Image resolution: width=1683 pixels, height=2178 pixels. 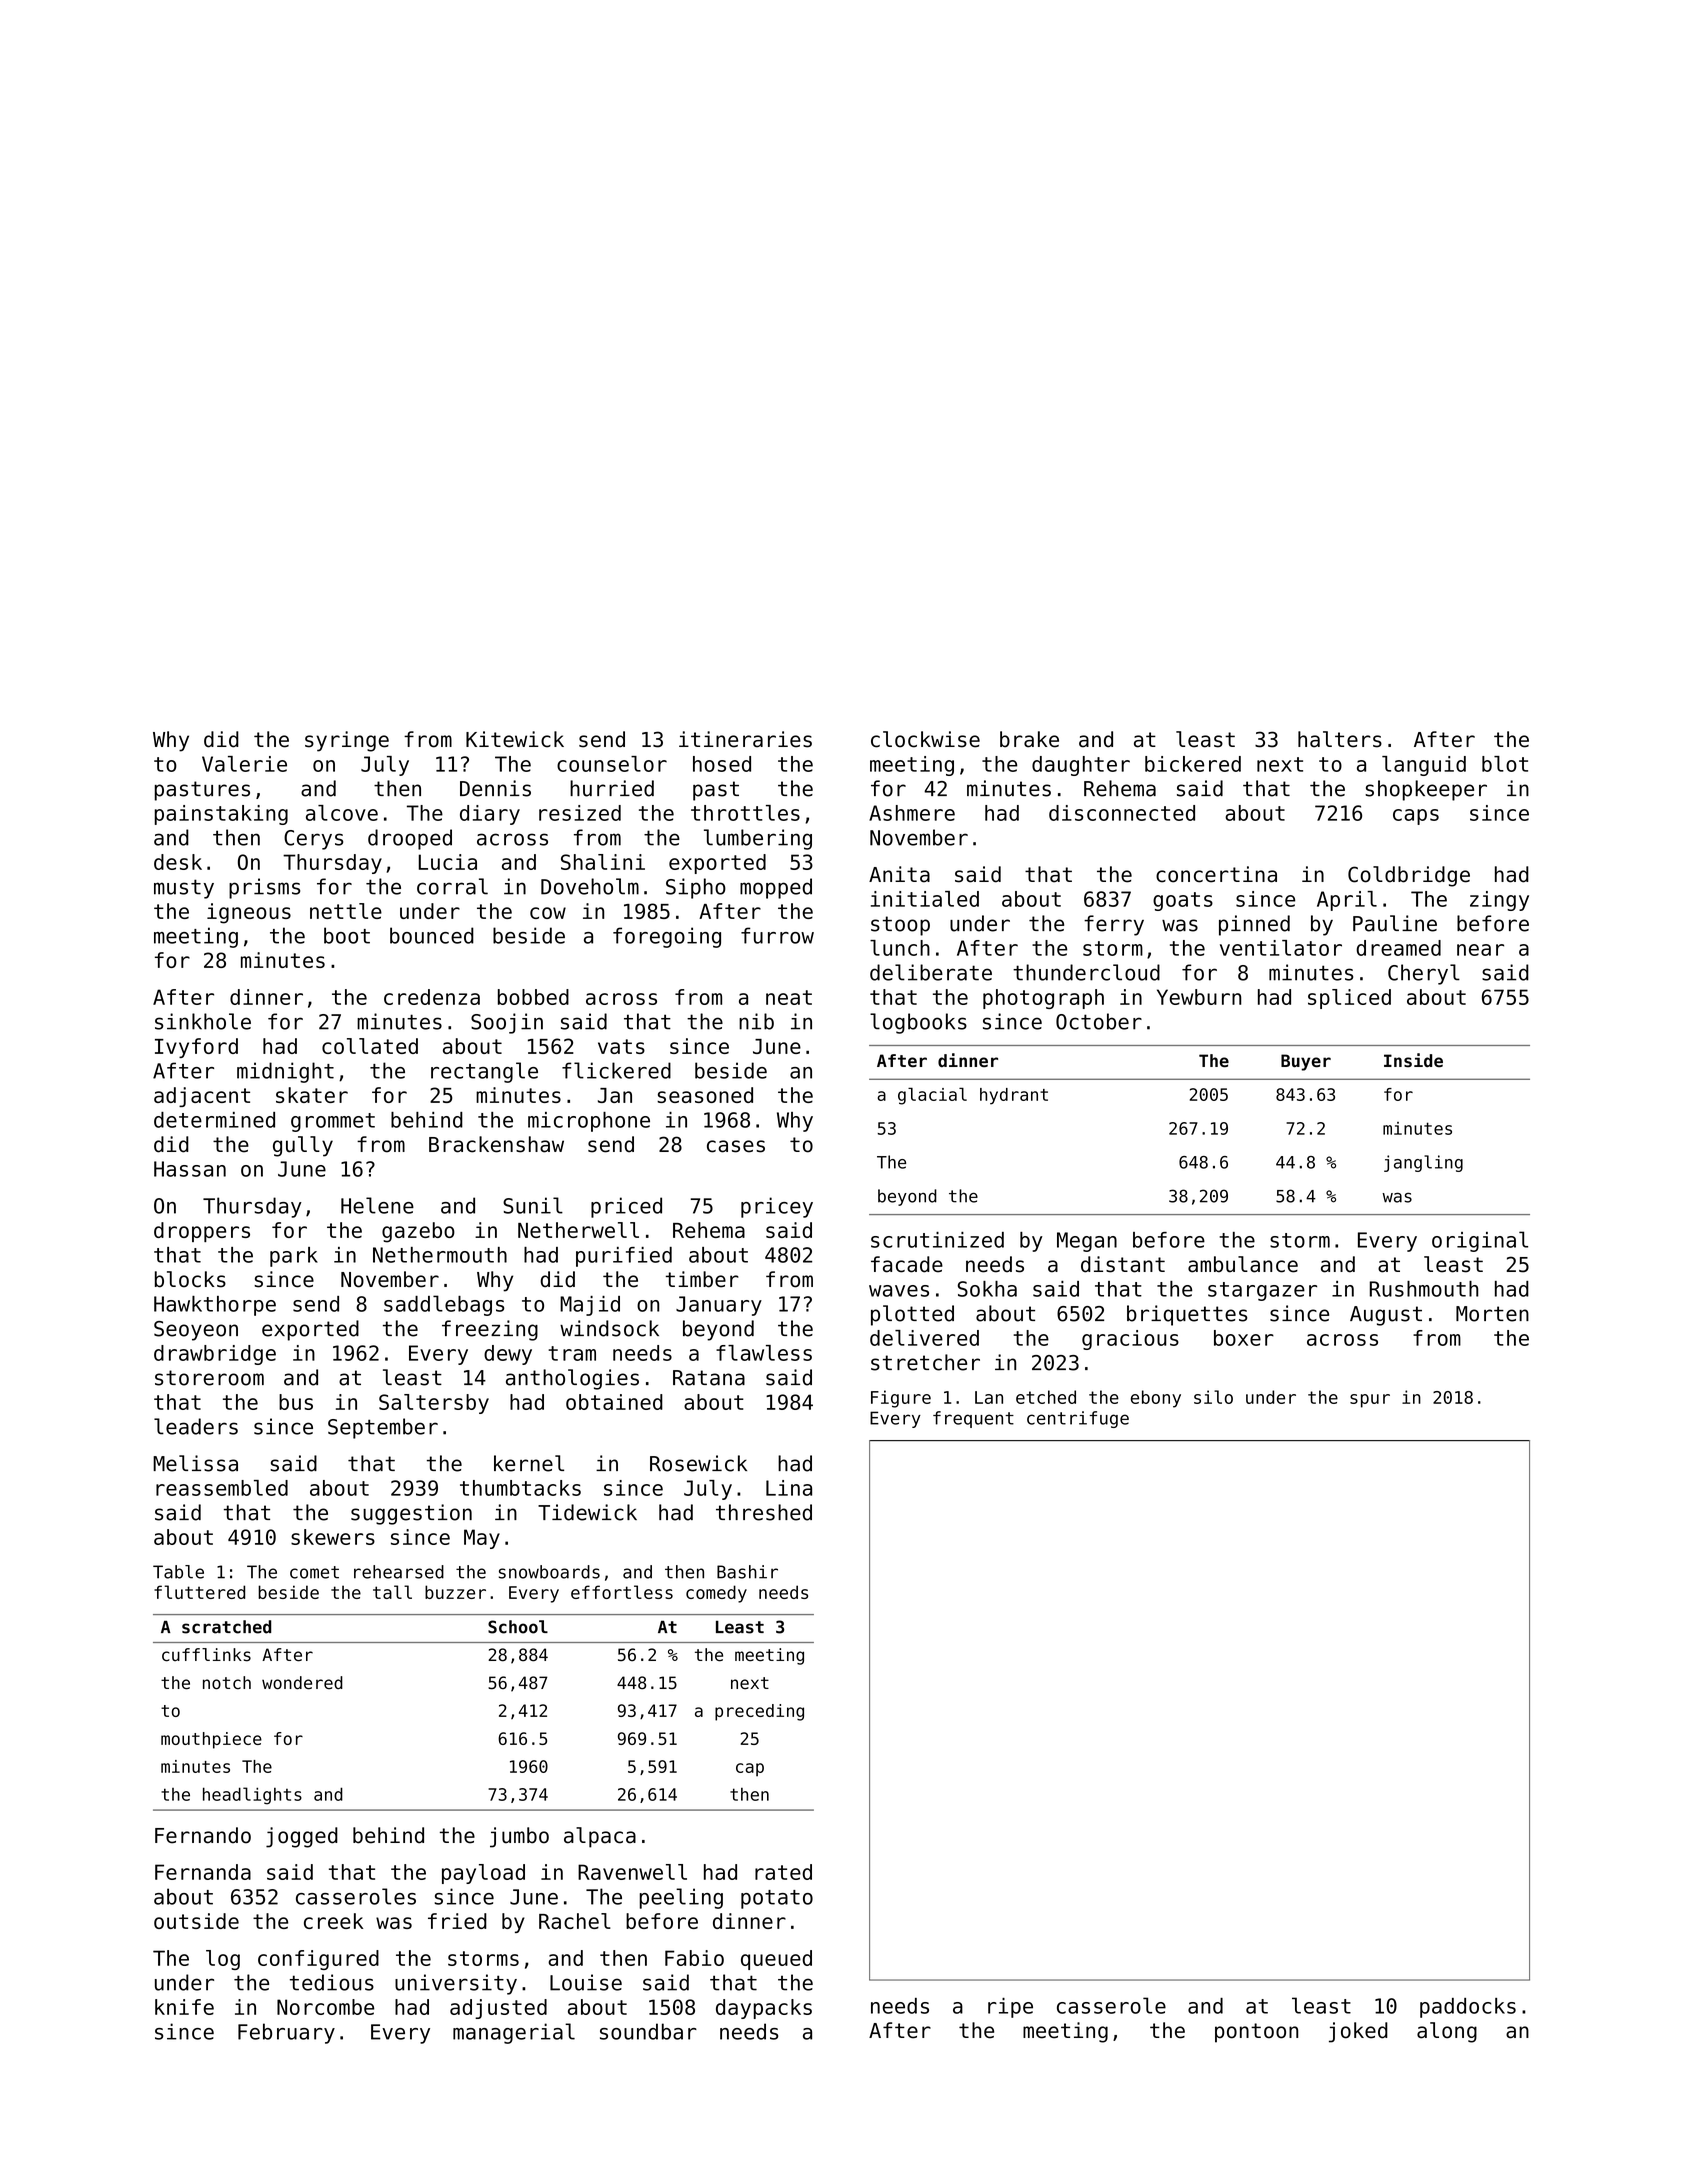 I want to click on leaders, so click(x=196, y=1426).
